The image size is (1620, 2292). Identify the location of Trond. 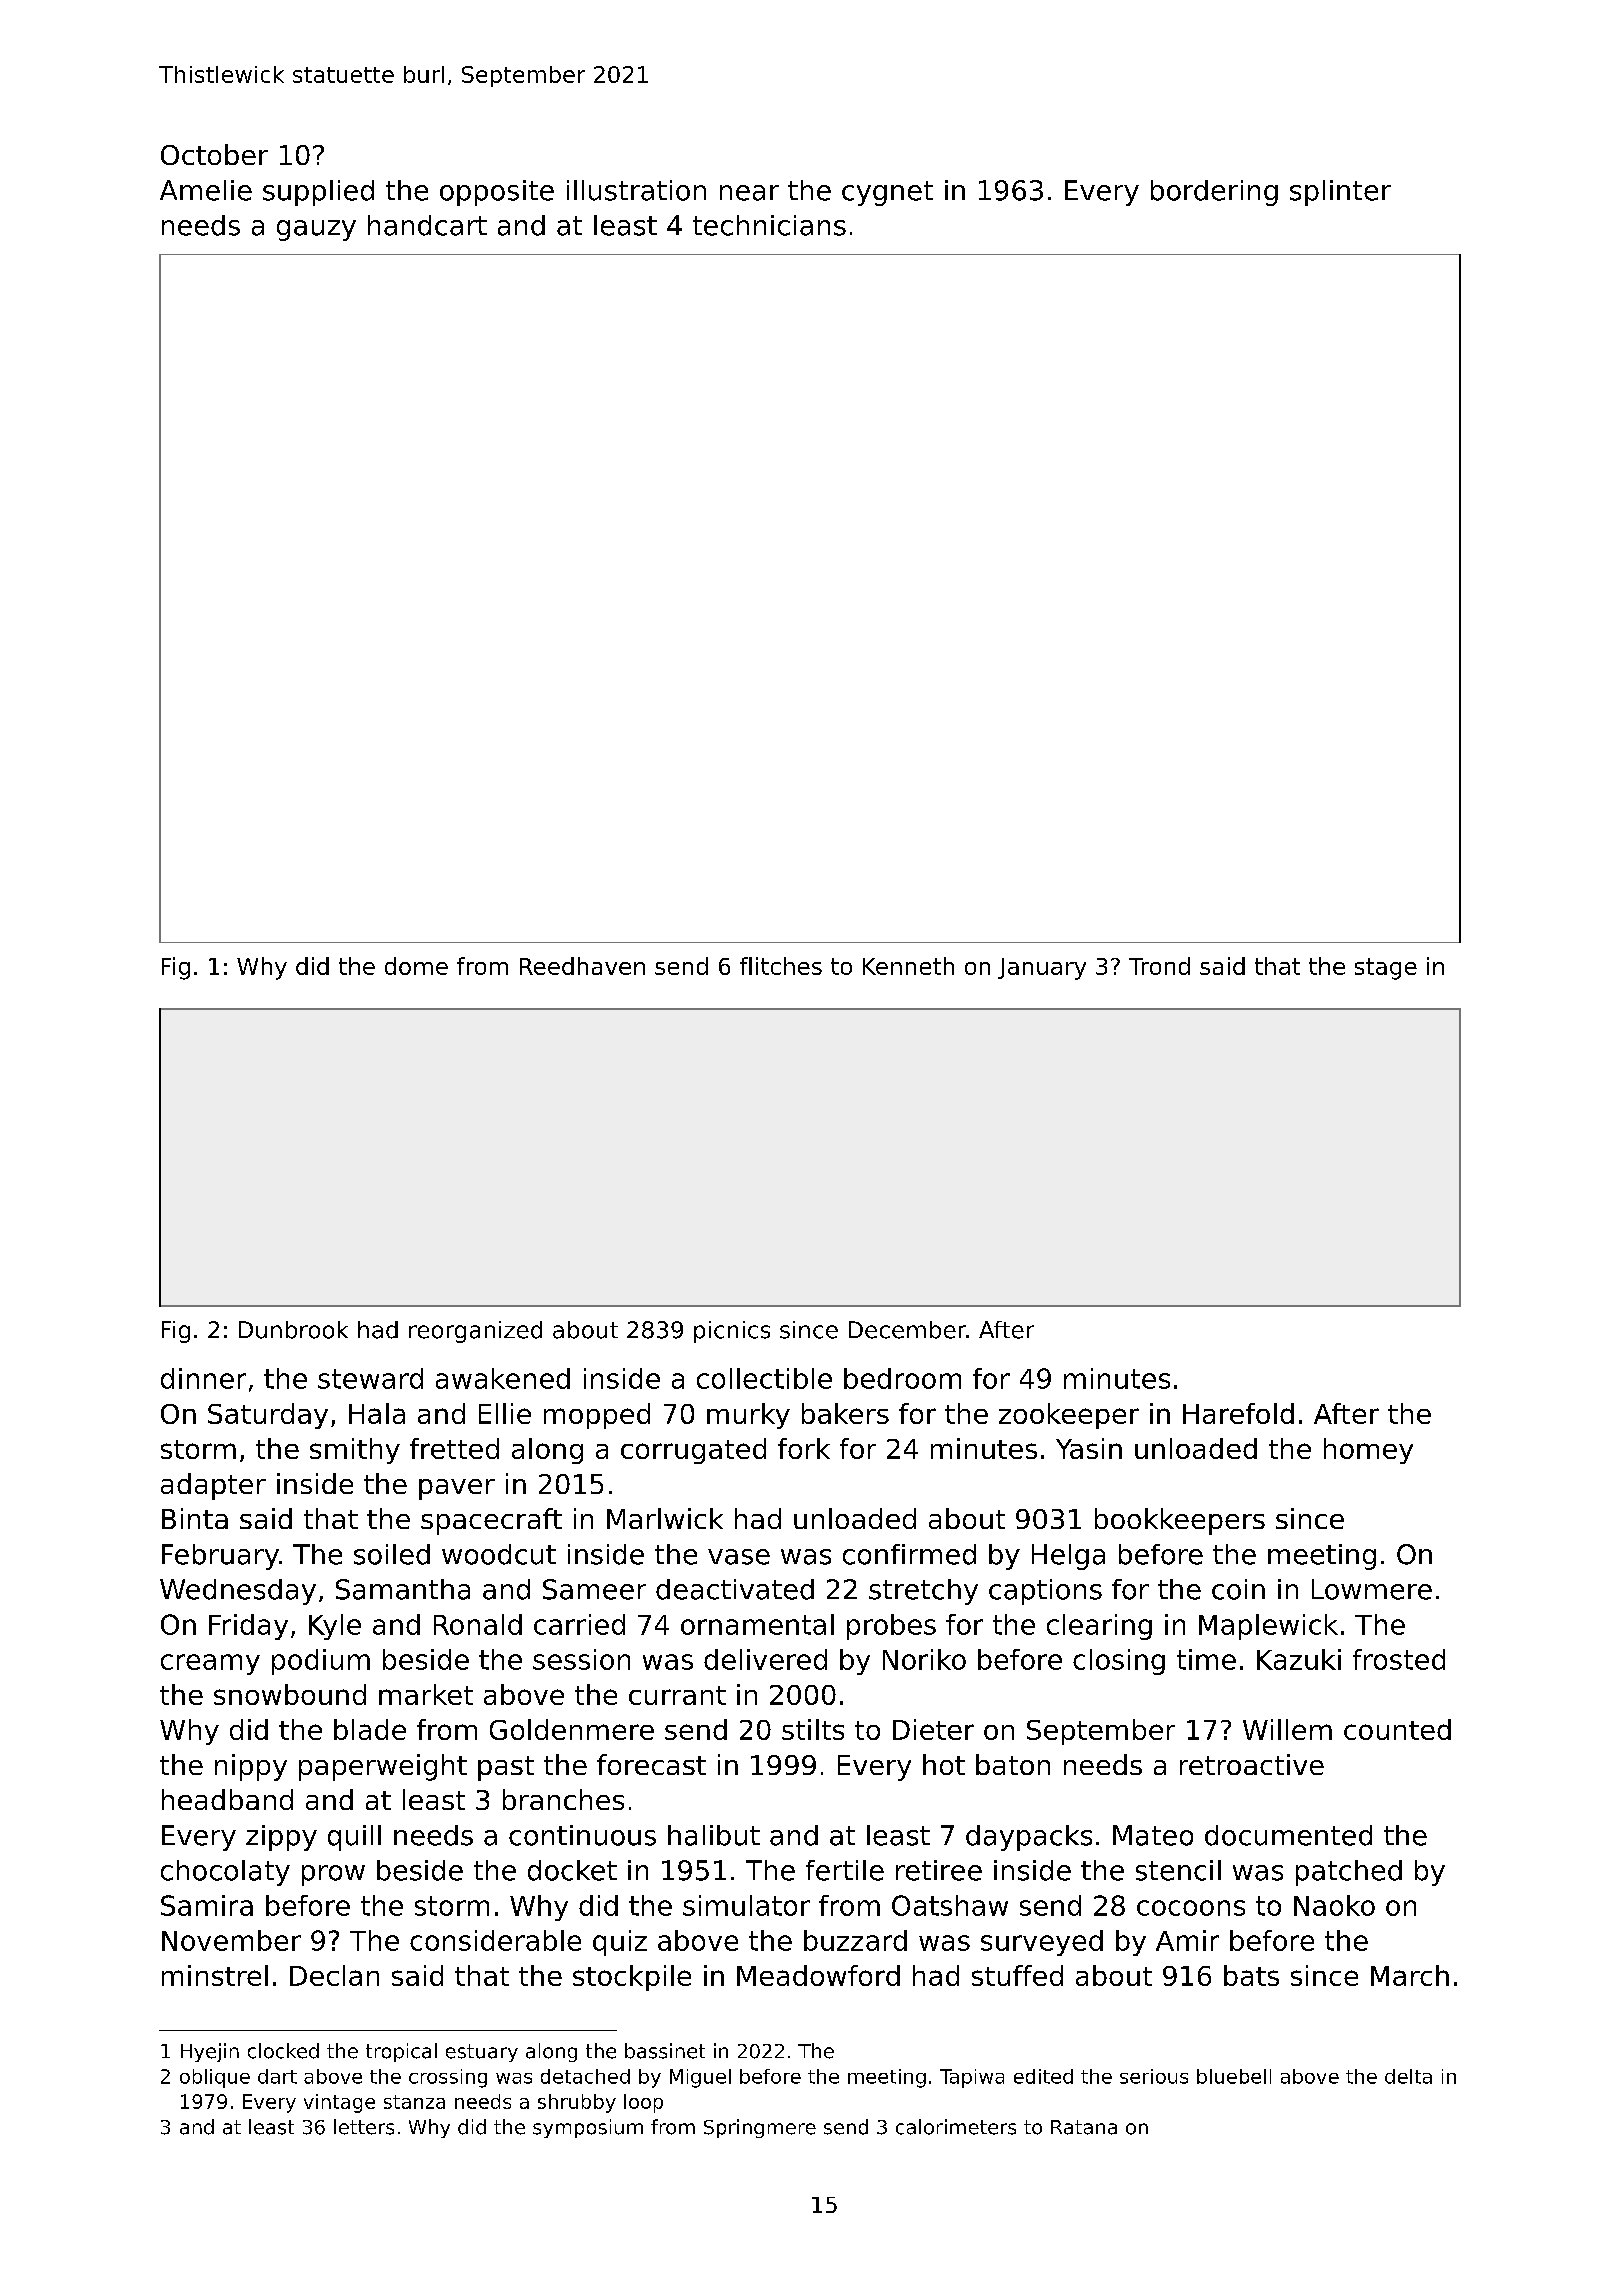
(1159, 966).
